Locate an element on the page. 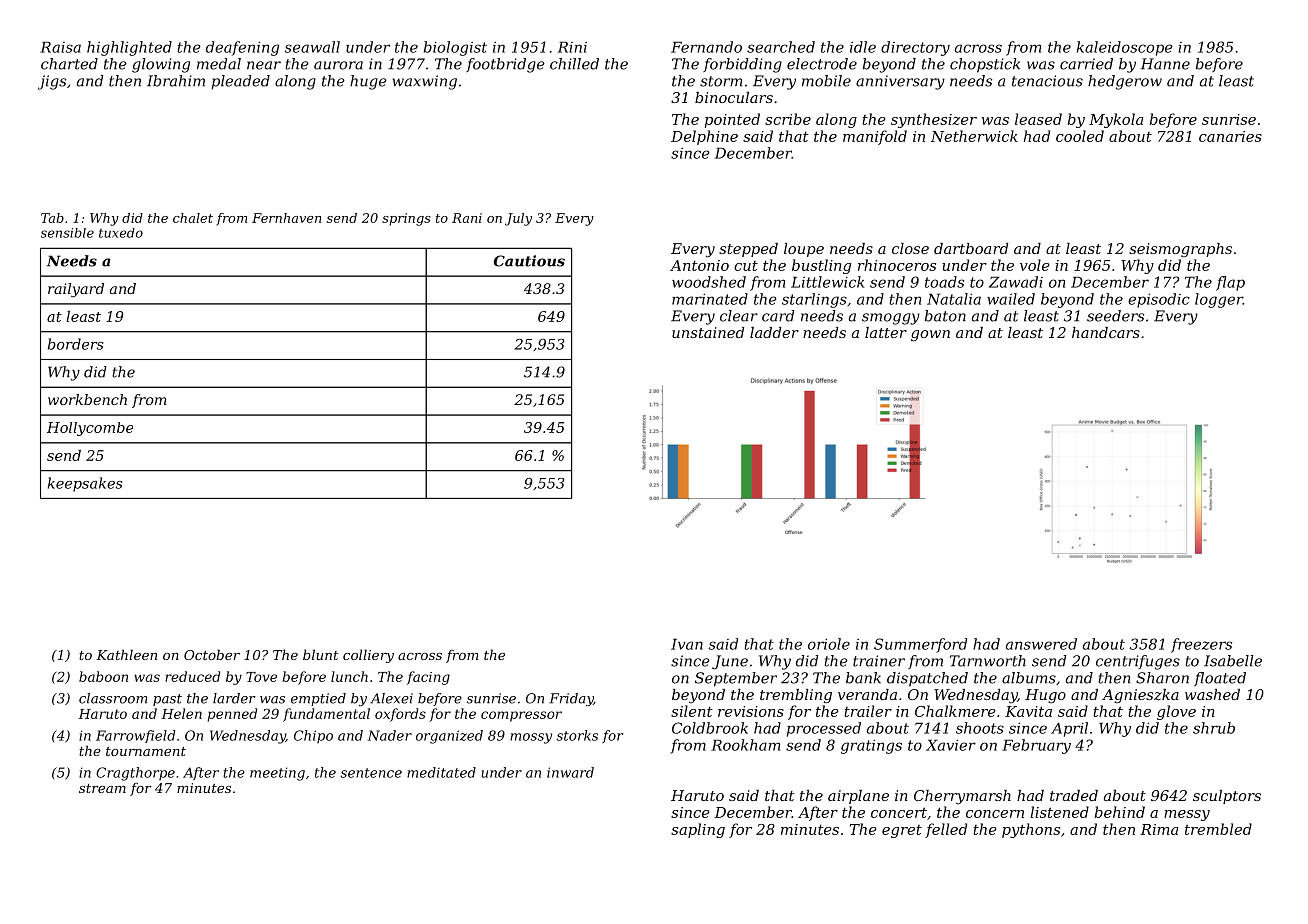 The width and height of the image is (1308, 924). ladder is located at coordinates (774, 332).
